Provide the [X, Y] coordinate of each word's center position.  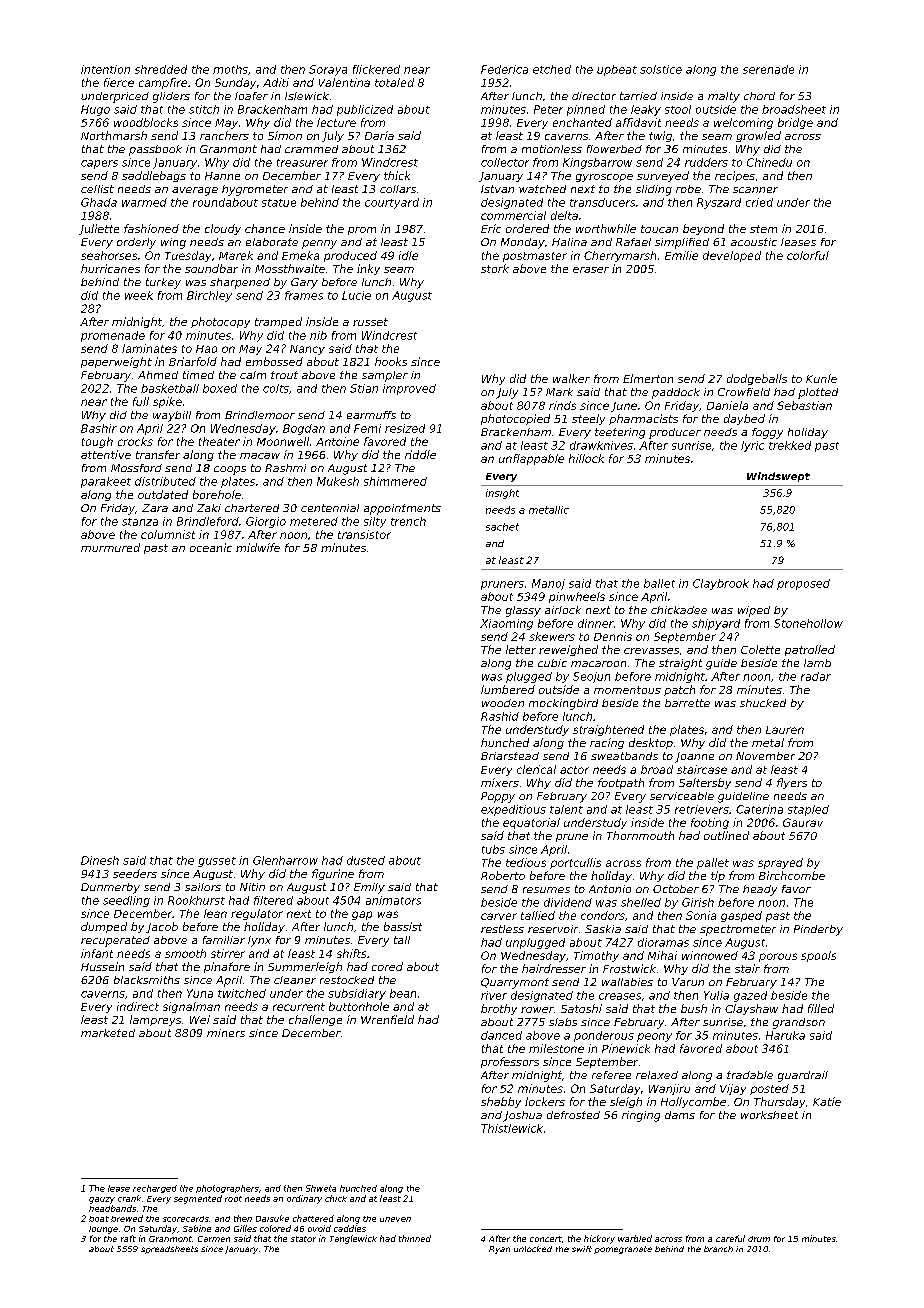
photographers [227, 1189]
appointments [402, 509]
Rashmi [285, 468]
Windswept [778, 477]
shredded [161, 69]
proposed [803, 584]
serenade [768, 69]
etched [552, 69]
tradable [750, 1075]
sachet [502, 527]
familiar [224, 940]
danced [501, 1035]
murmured [110, 547]
